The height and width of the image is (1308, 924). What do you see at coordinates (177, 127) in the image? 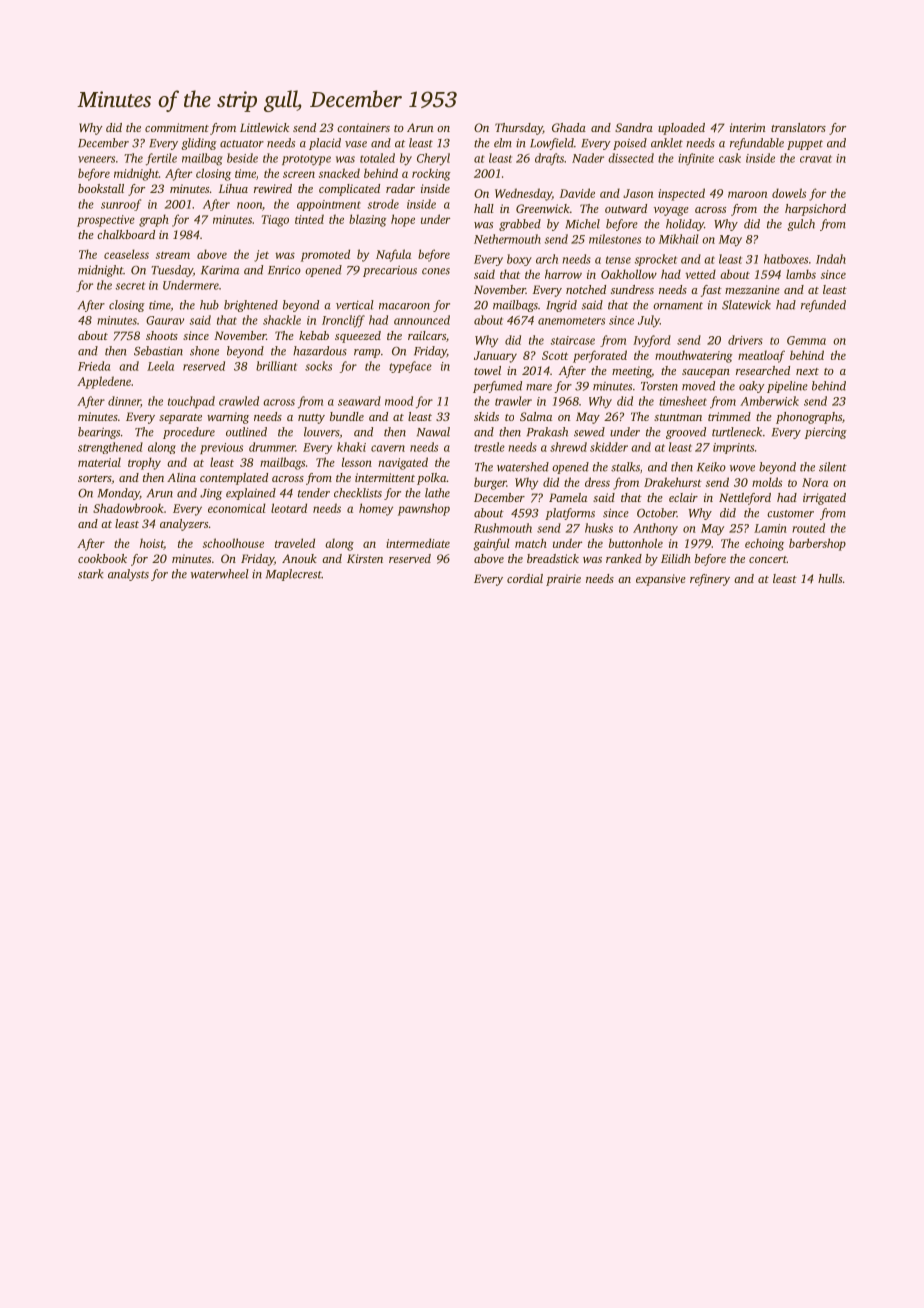
I see `commitment` at bounding box center [177, 127].
